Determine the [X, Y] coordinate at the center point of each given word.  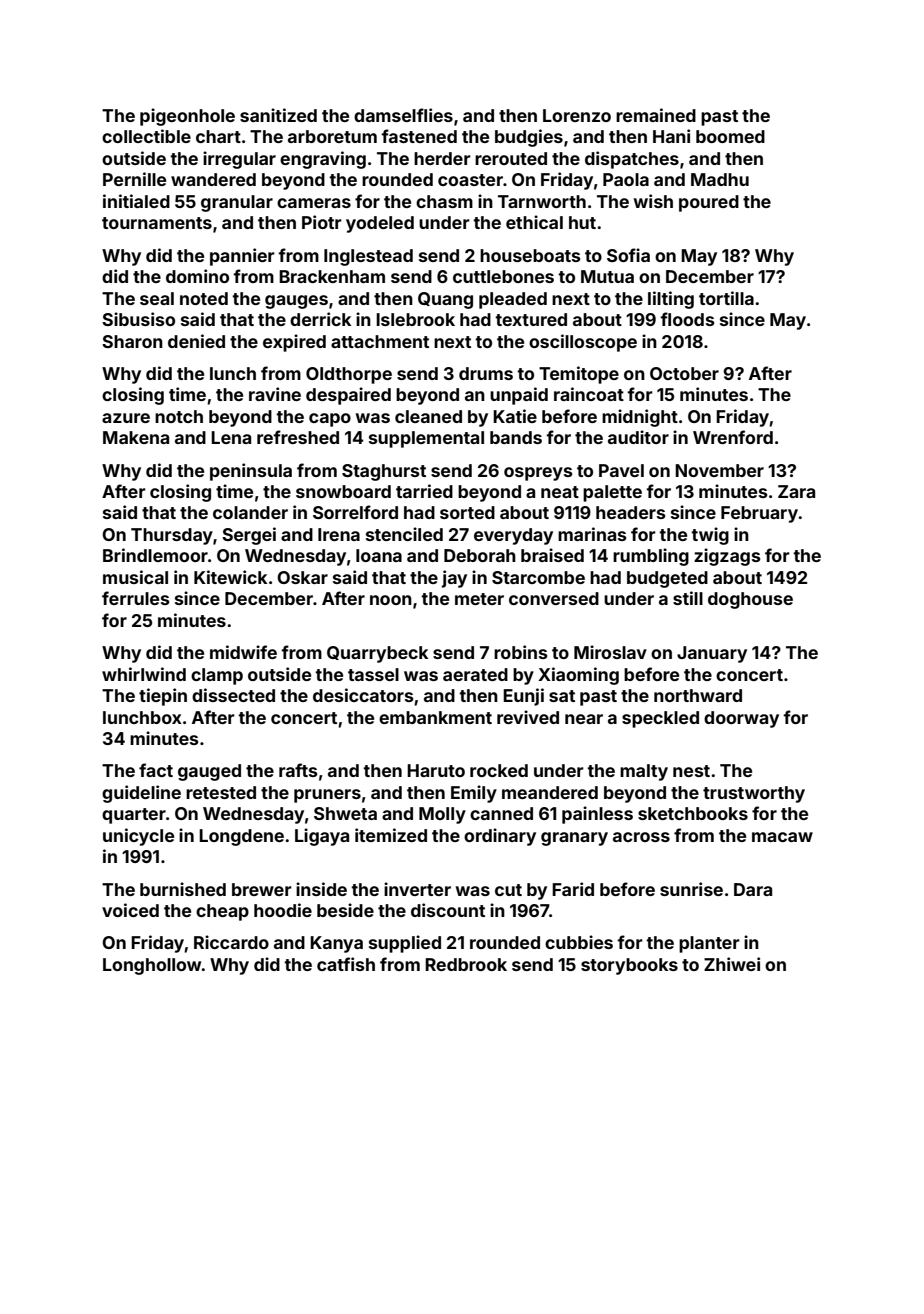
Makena [136, 437]
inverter [417, 889]
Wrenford [733, 437]
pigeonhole [187, 117]
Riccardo [231, 942]
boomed [730, 136]
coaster [470, 180]
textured [531, 319]
